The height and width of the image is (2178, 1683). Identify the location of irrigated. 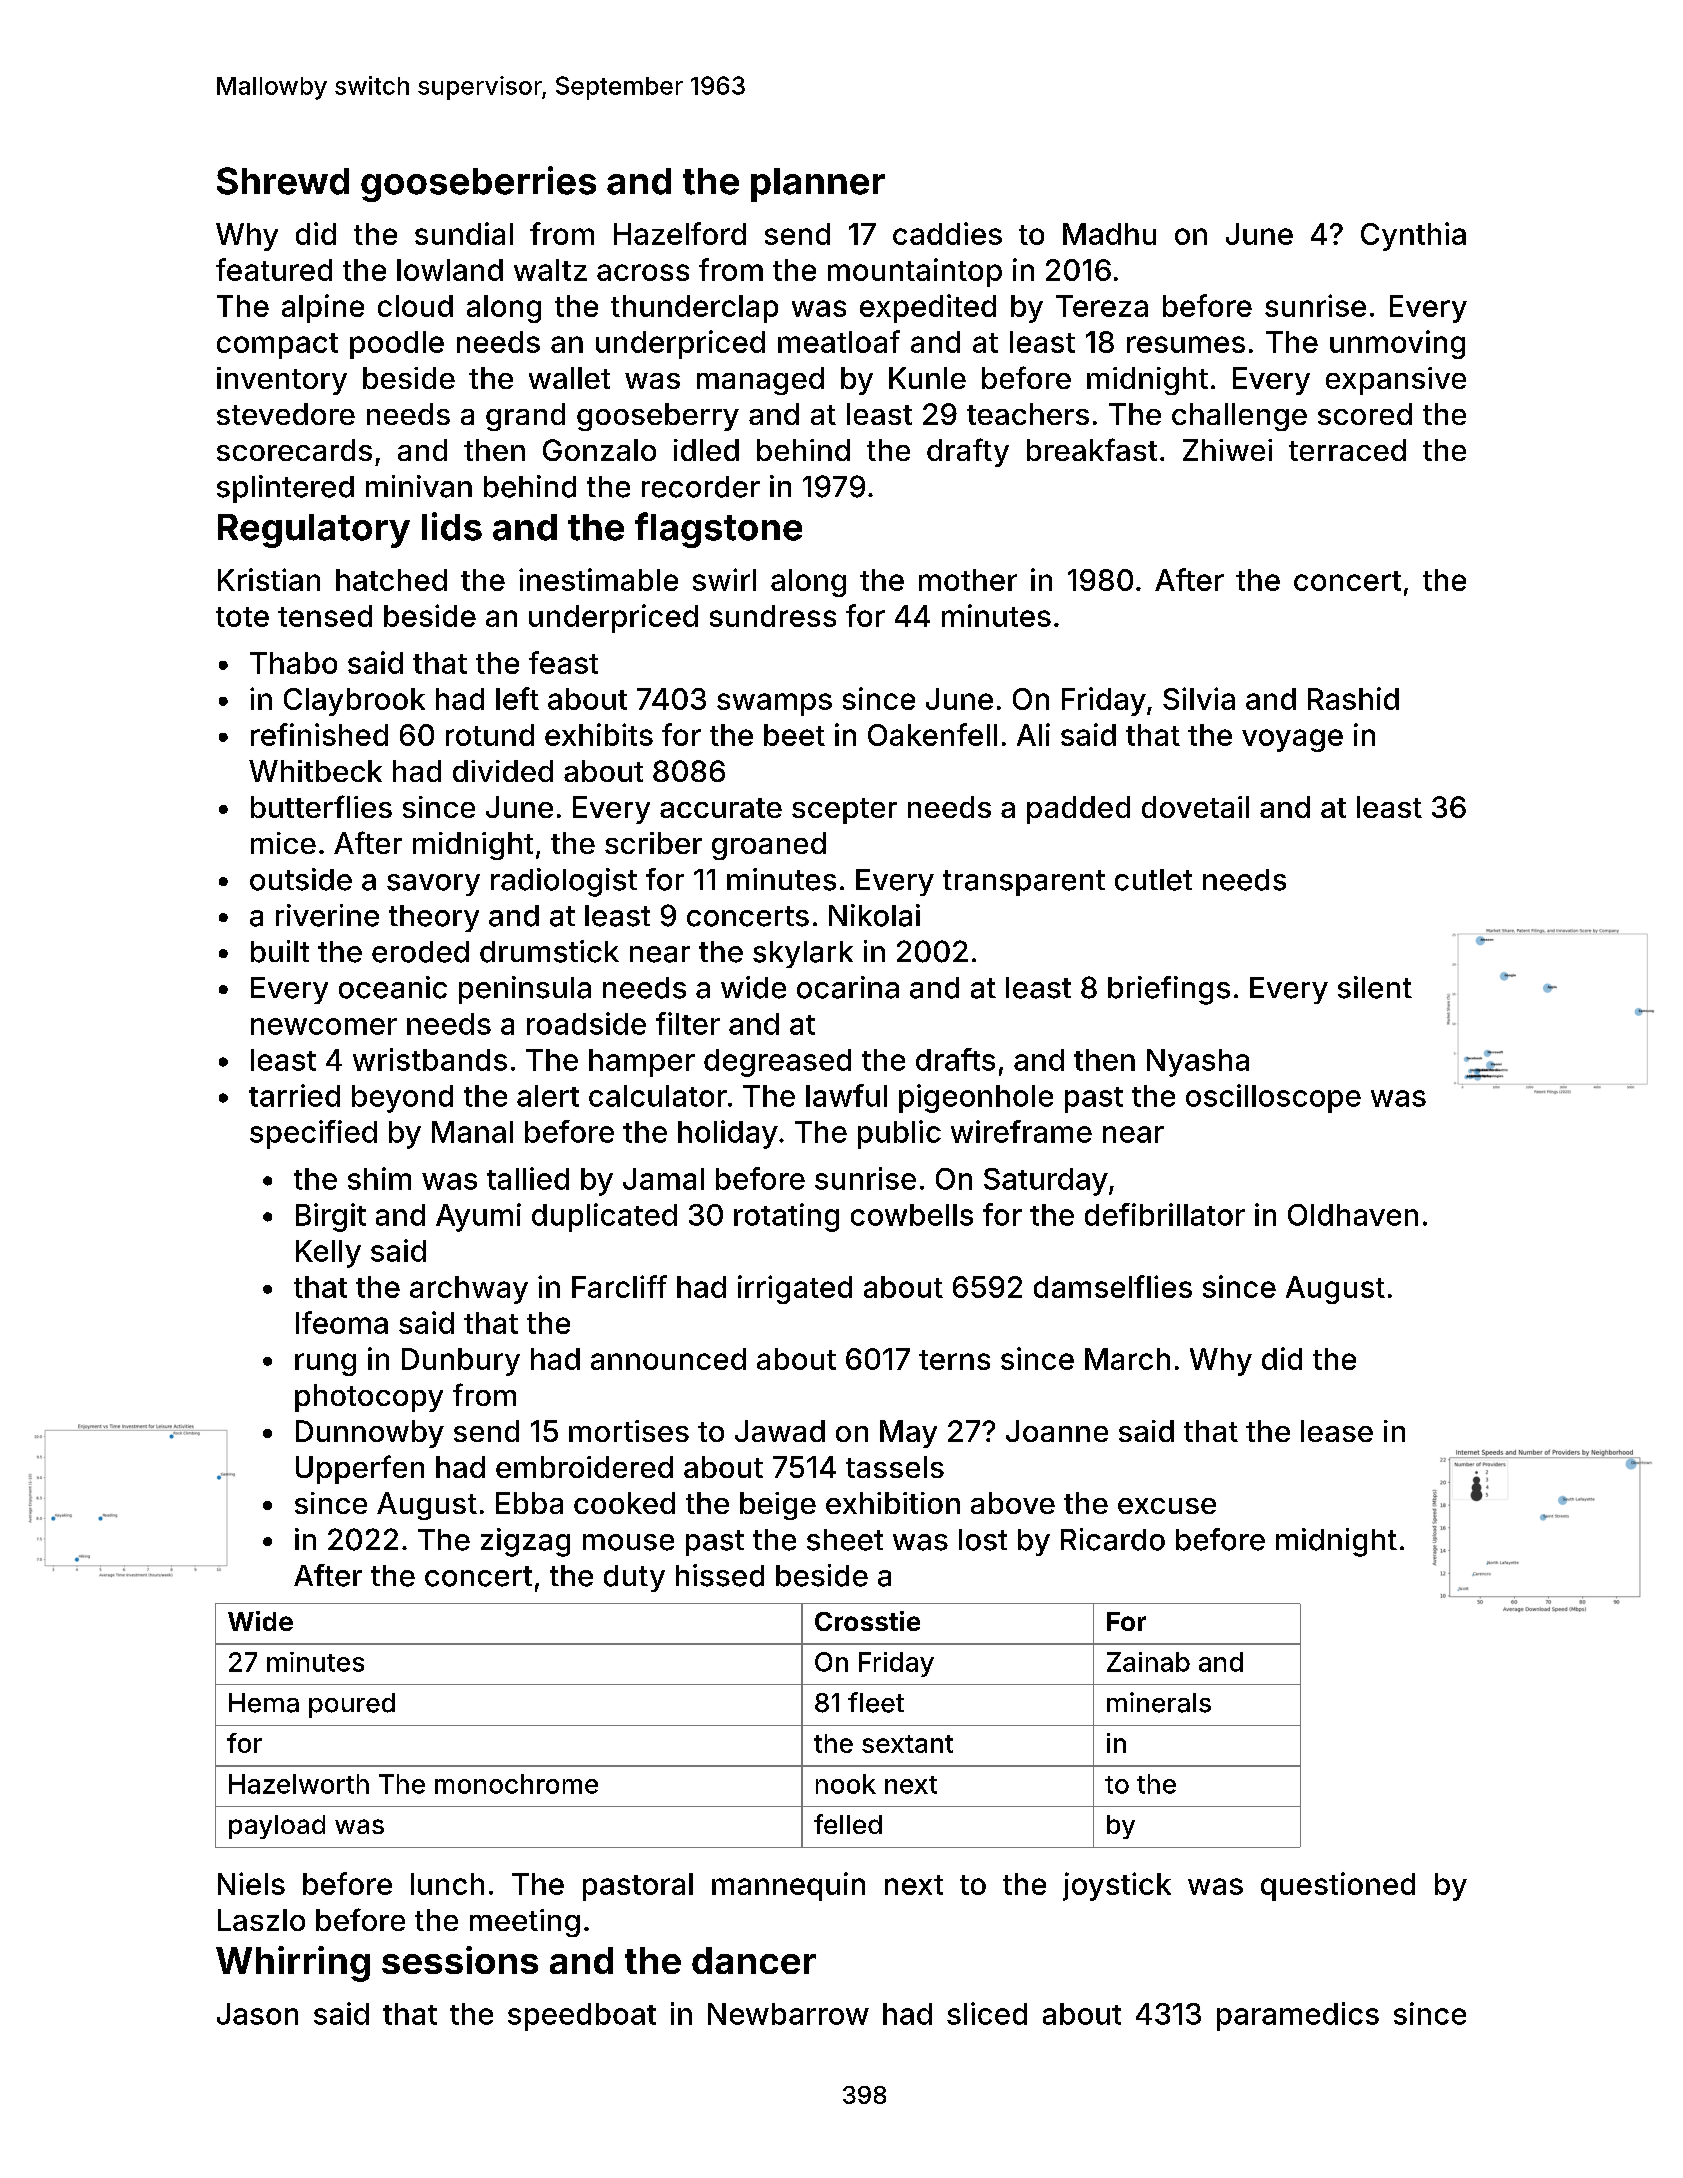
(795, 1289).
